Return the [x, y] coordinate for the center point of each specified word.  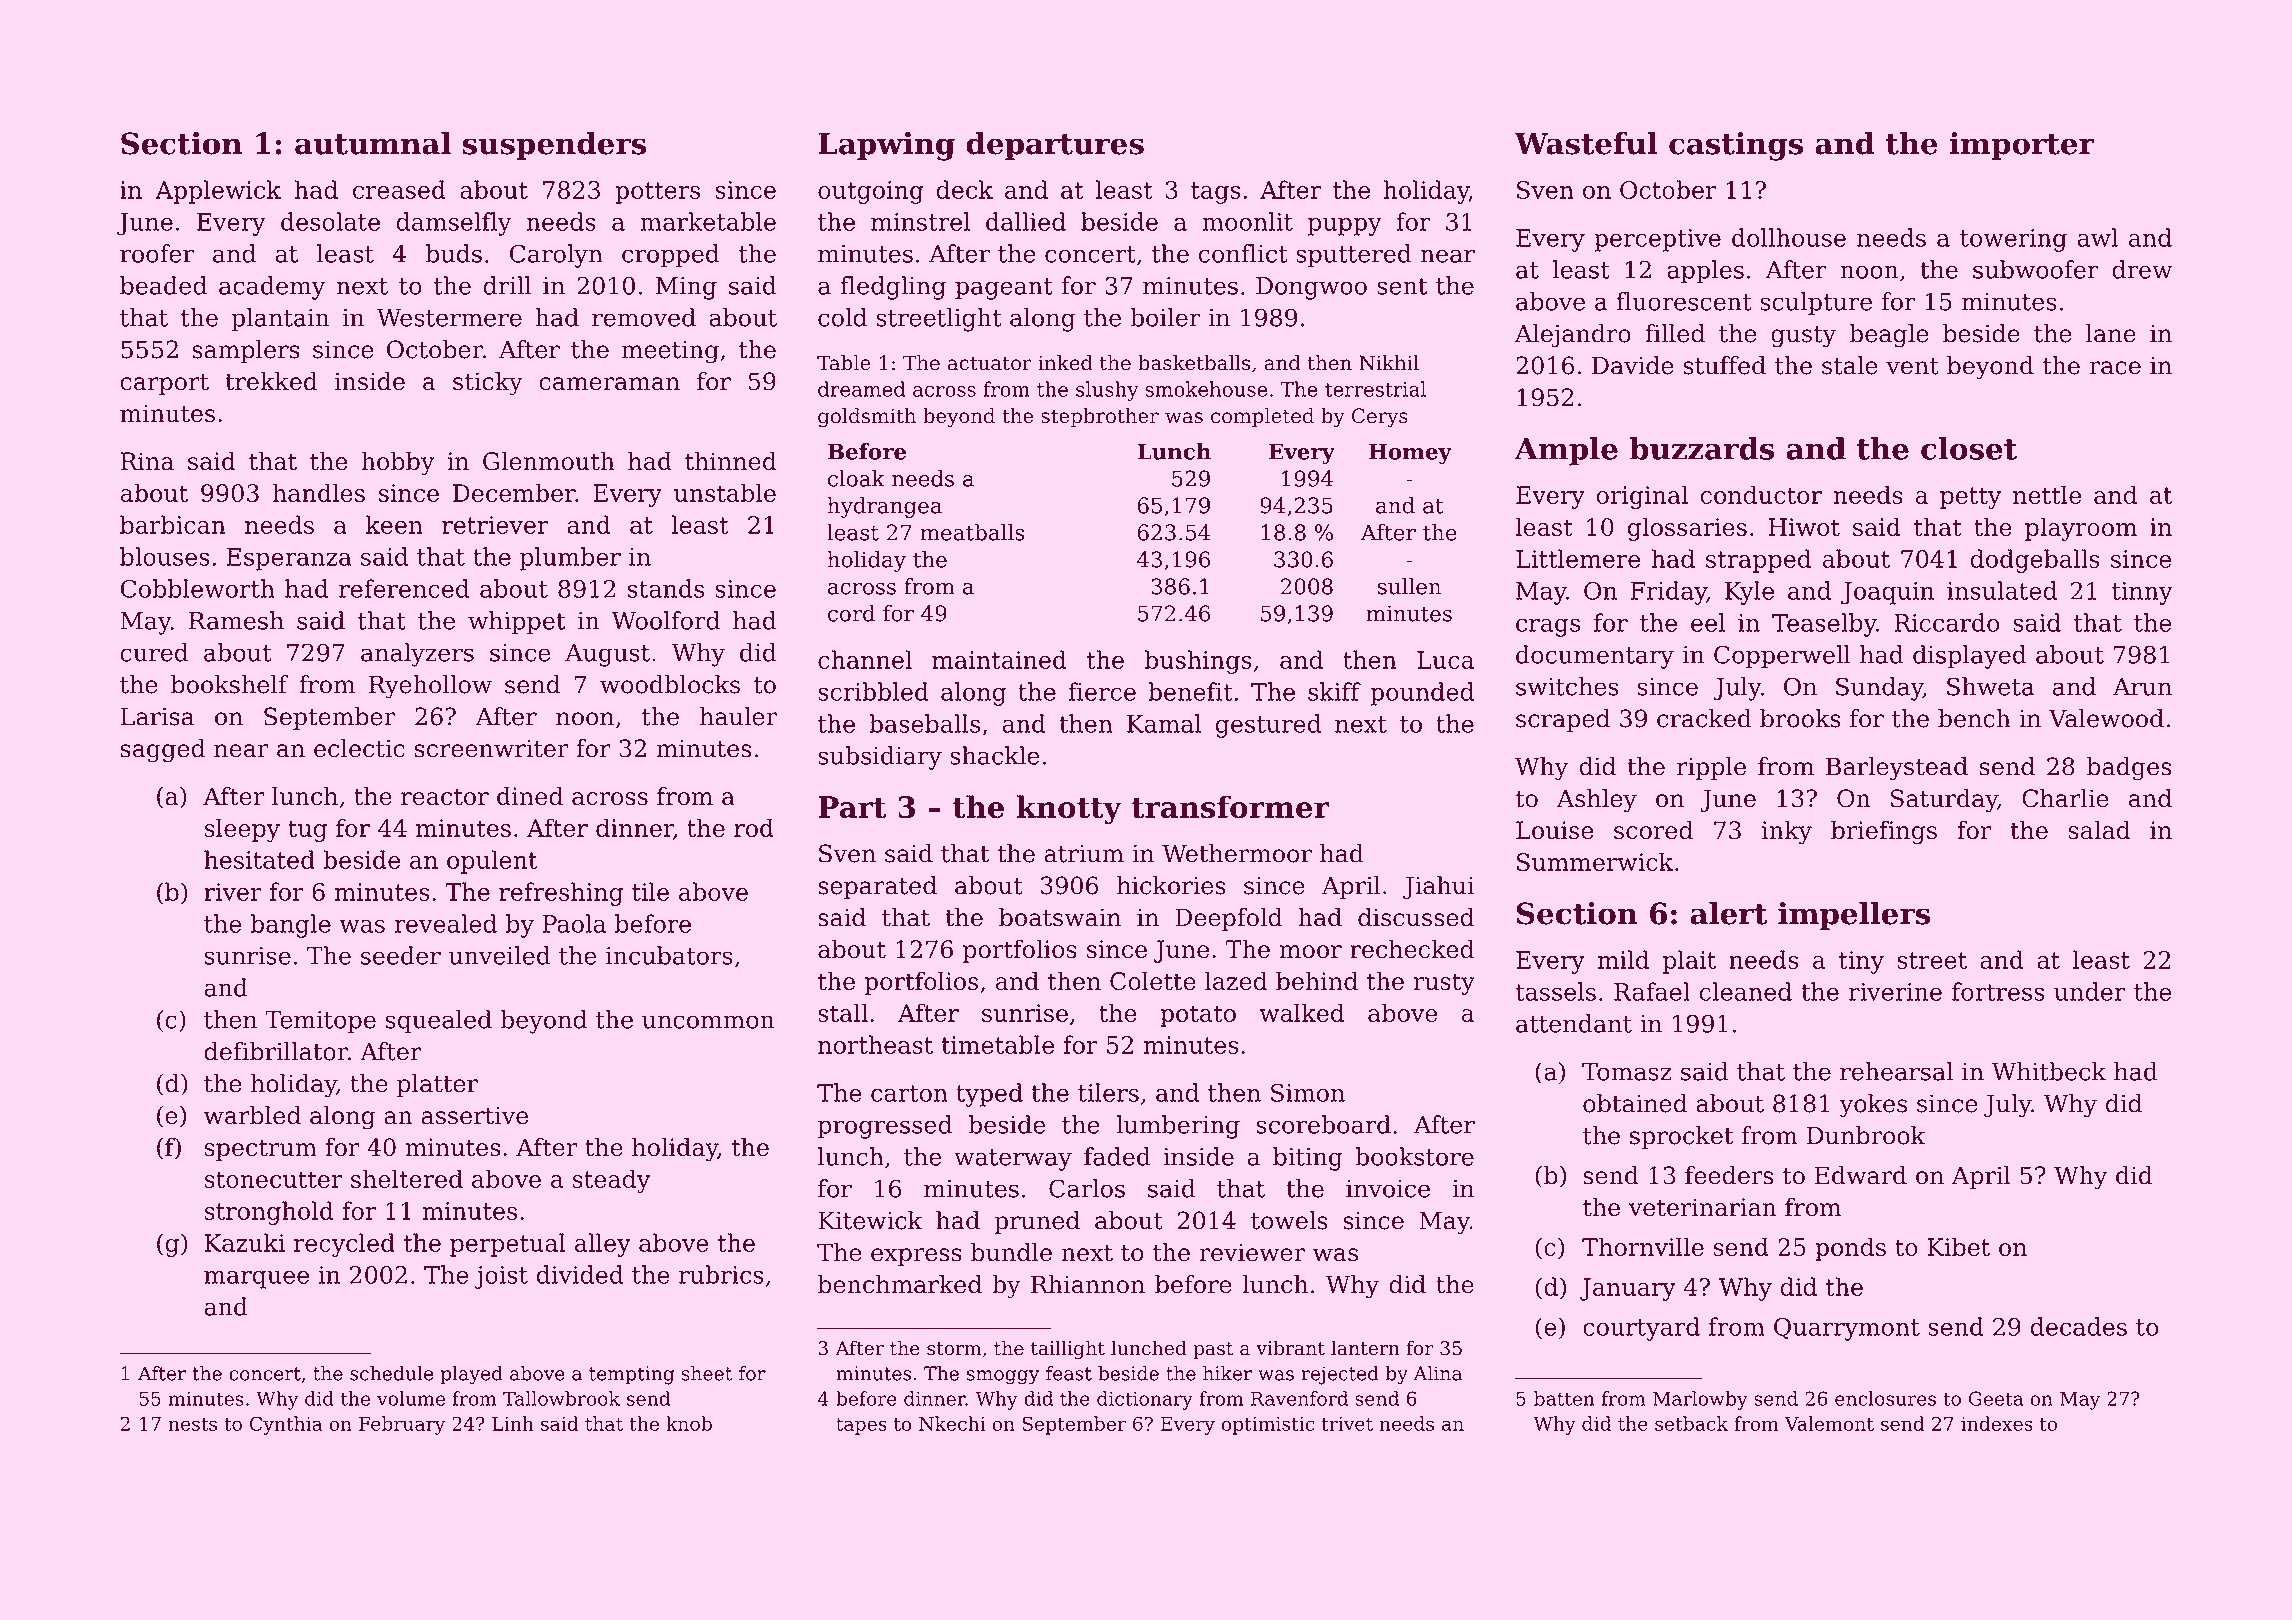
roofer [157, 253]
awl [2097, 237]
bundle [1011, 1252]
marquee [256, 1280]
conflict [1243, 253]
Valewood [2106, 718]
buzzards [1701, 448]
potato [1198, 1016]
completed [1262, 417]
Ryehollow [430, 687]
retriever [495, 525]
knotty [1069, 810]
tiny [1861, 962]
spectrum [261, 1150]
